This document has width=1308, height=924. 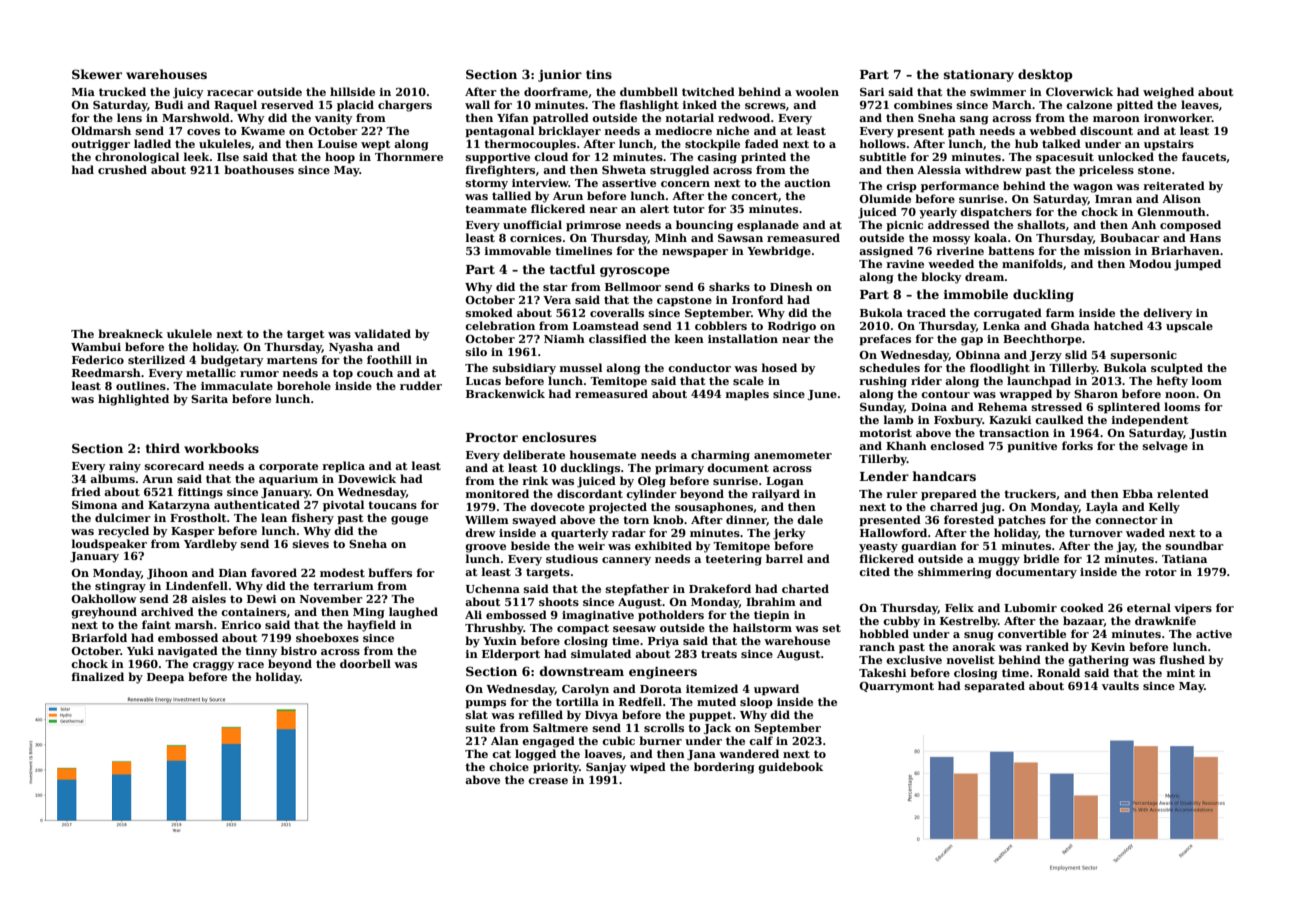 What do you see at coordinates (772, 616) in the document?
I see `tiepin` at bounding box center [772, 616].
